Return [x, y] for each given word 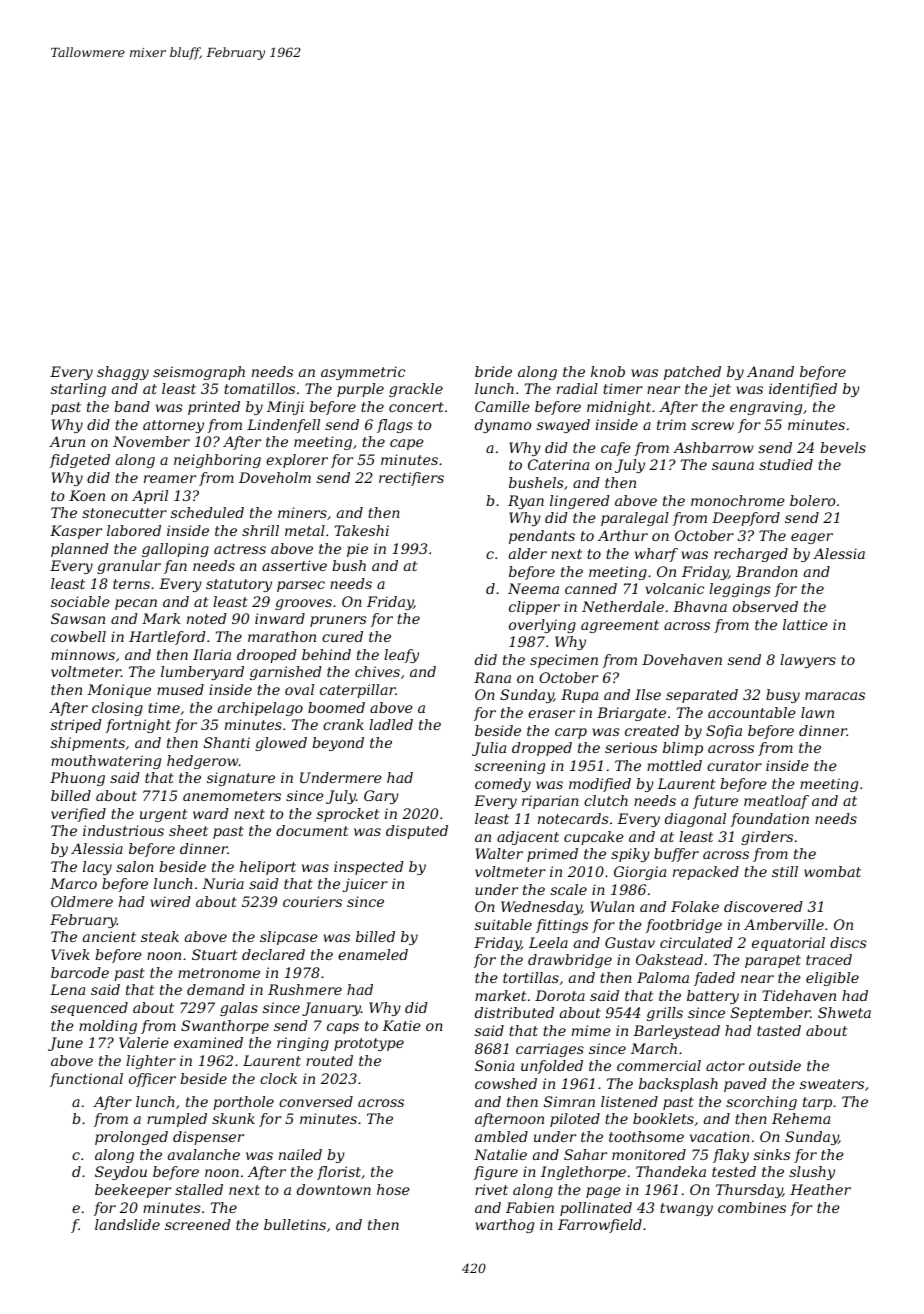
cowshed [506, 1083]
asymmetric [363, 373]
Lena [67, 989]
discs [848, 942]
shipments [88, 744]
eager [812, 538]
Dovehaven [682, 659]
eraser [551, 714]
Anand [770, 371]
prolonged [131, 1138]
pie [357, 550]
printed [214, 408]
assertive [294, 565]
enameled [373, 954]
